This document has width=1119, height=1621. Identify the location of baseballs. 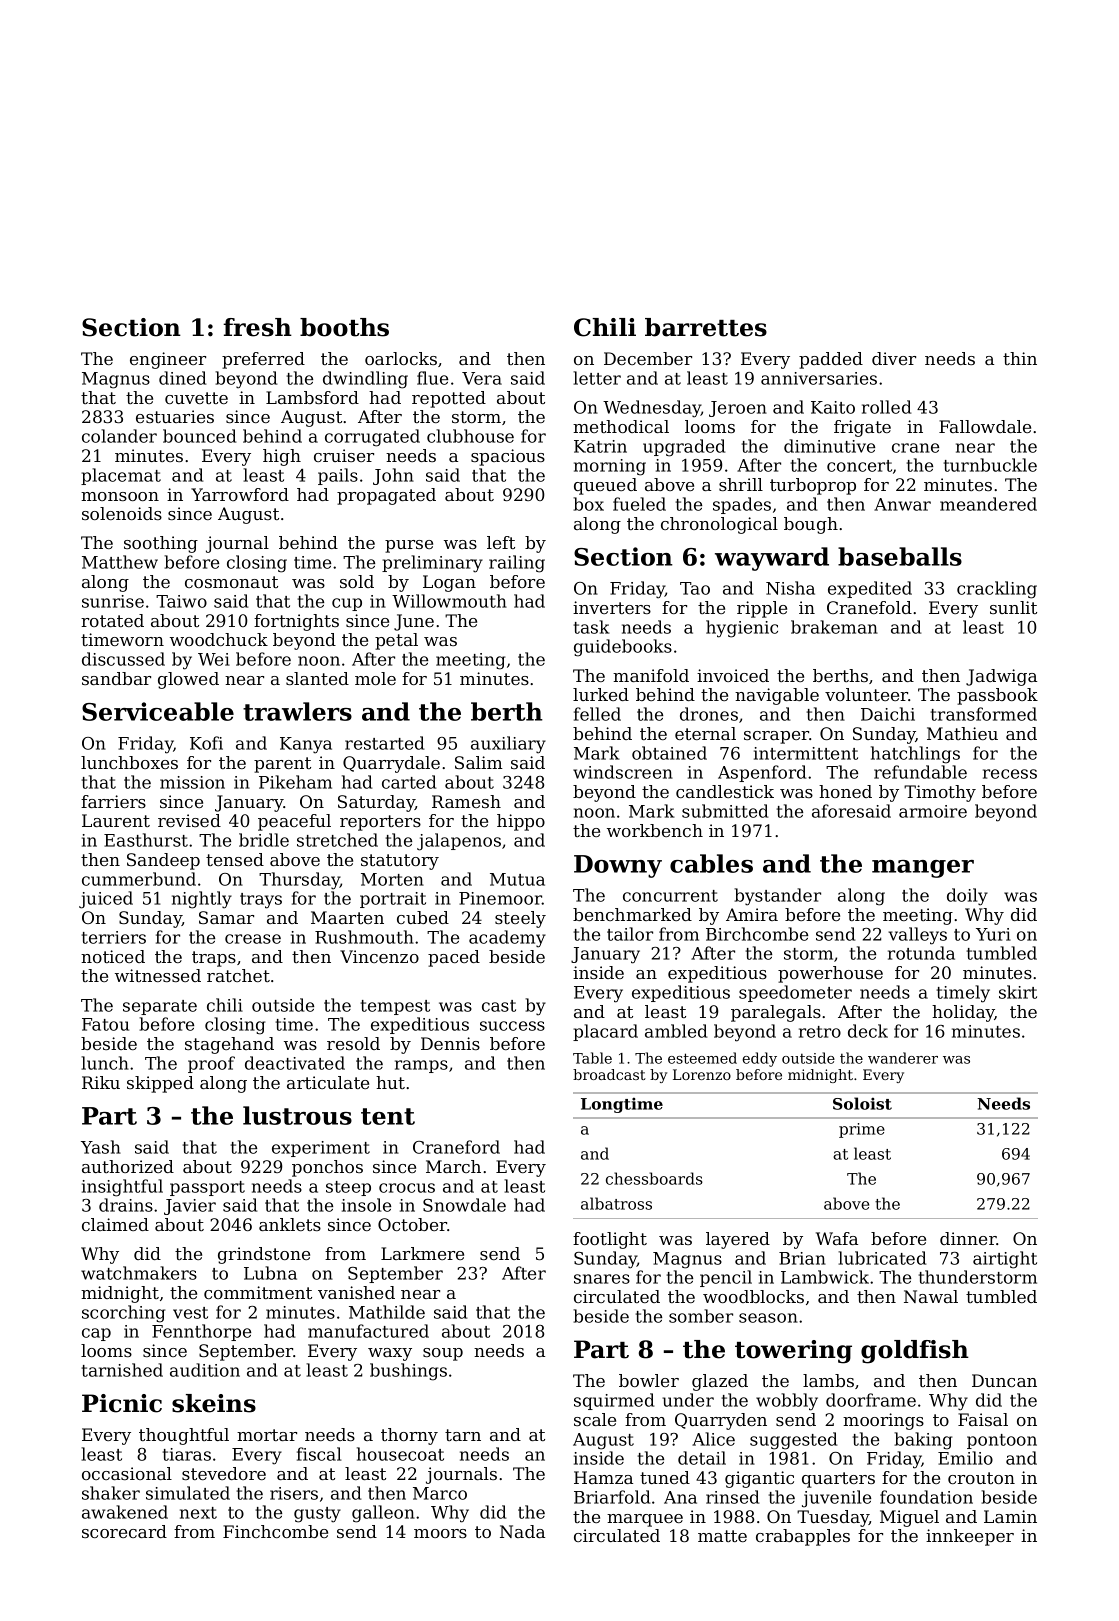
(900, 556).
